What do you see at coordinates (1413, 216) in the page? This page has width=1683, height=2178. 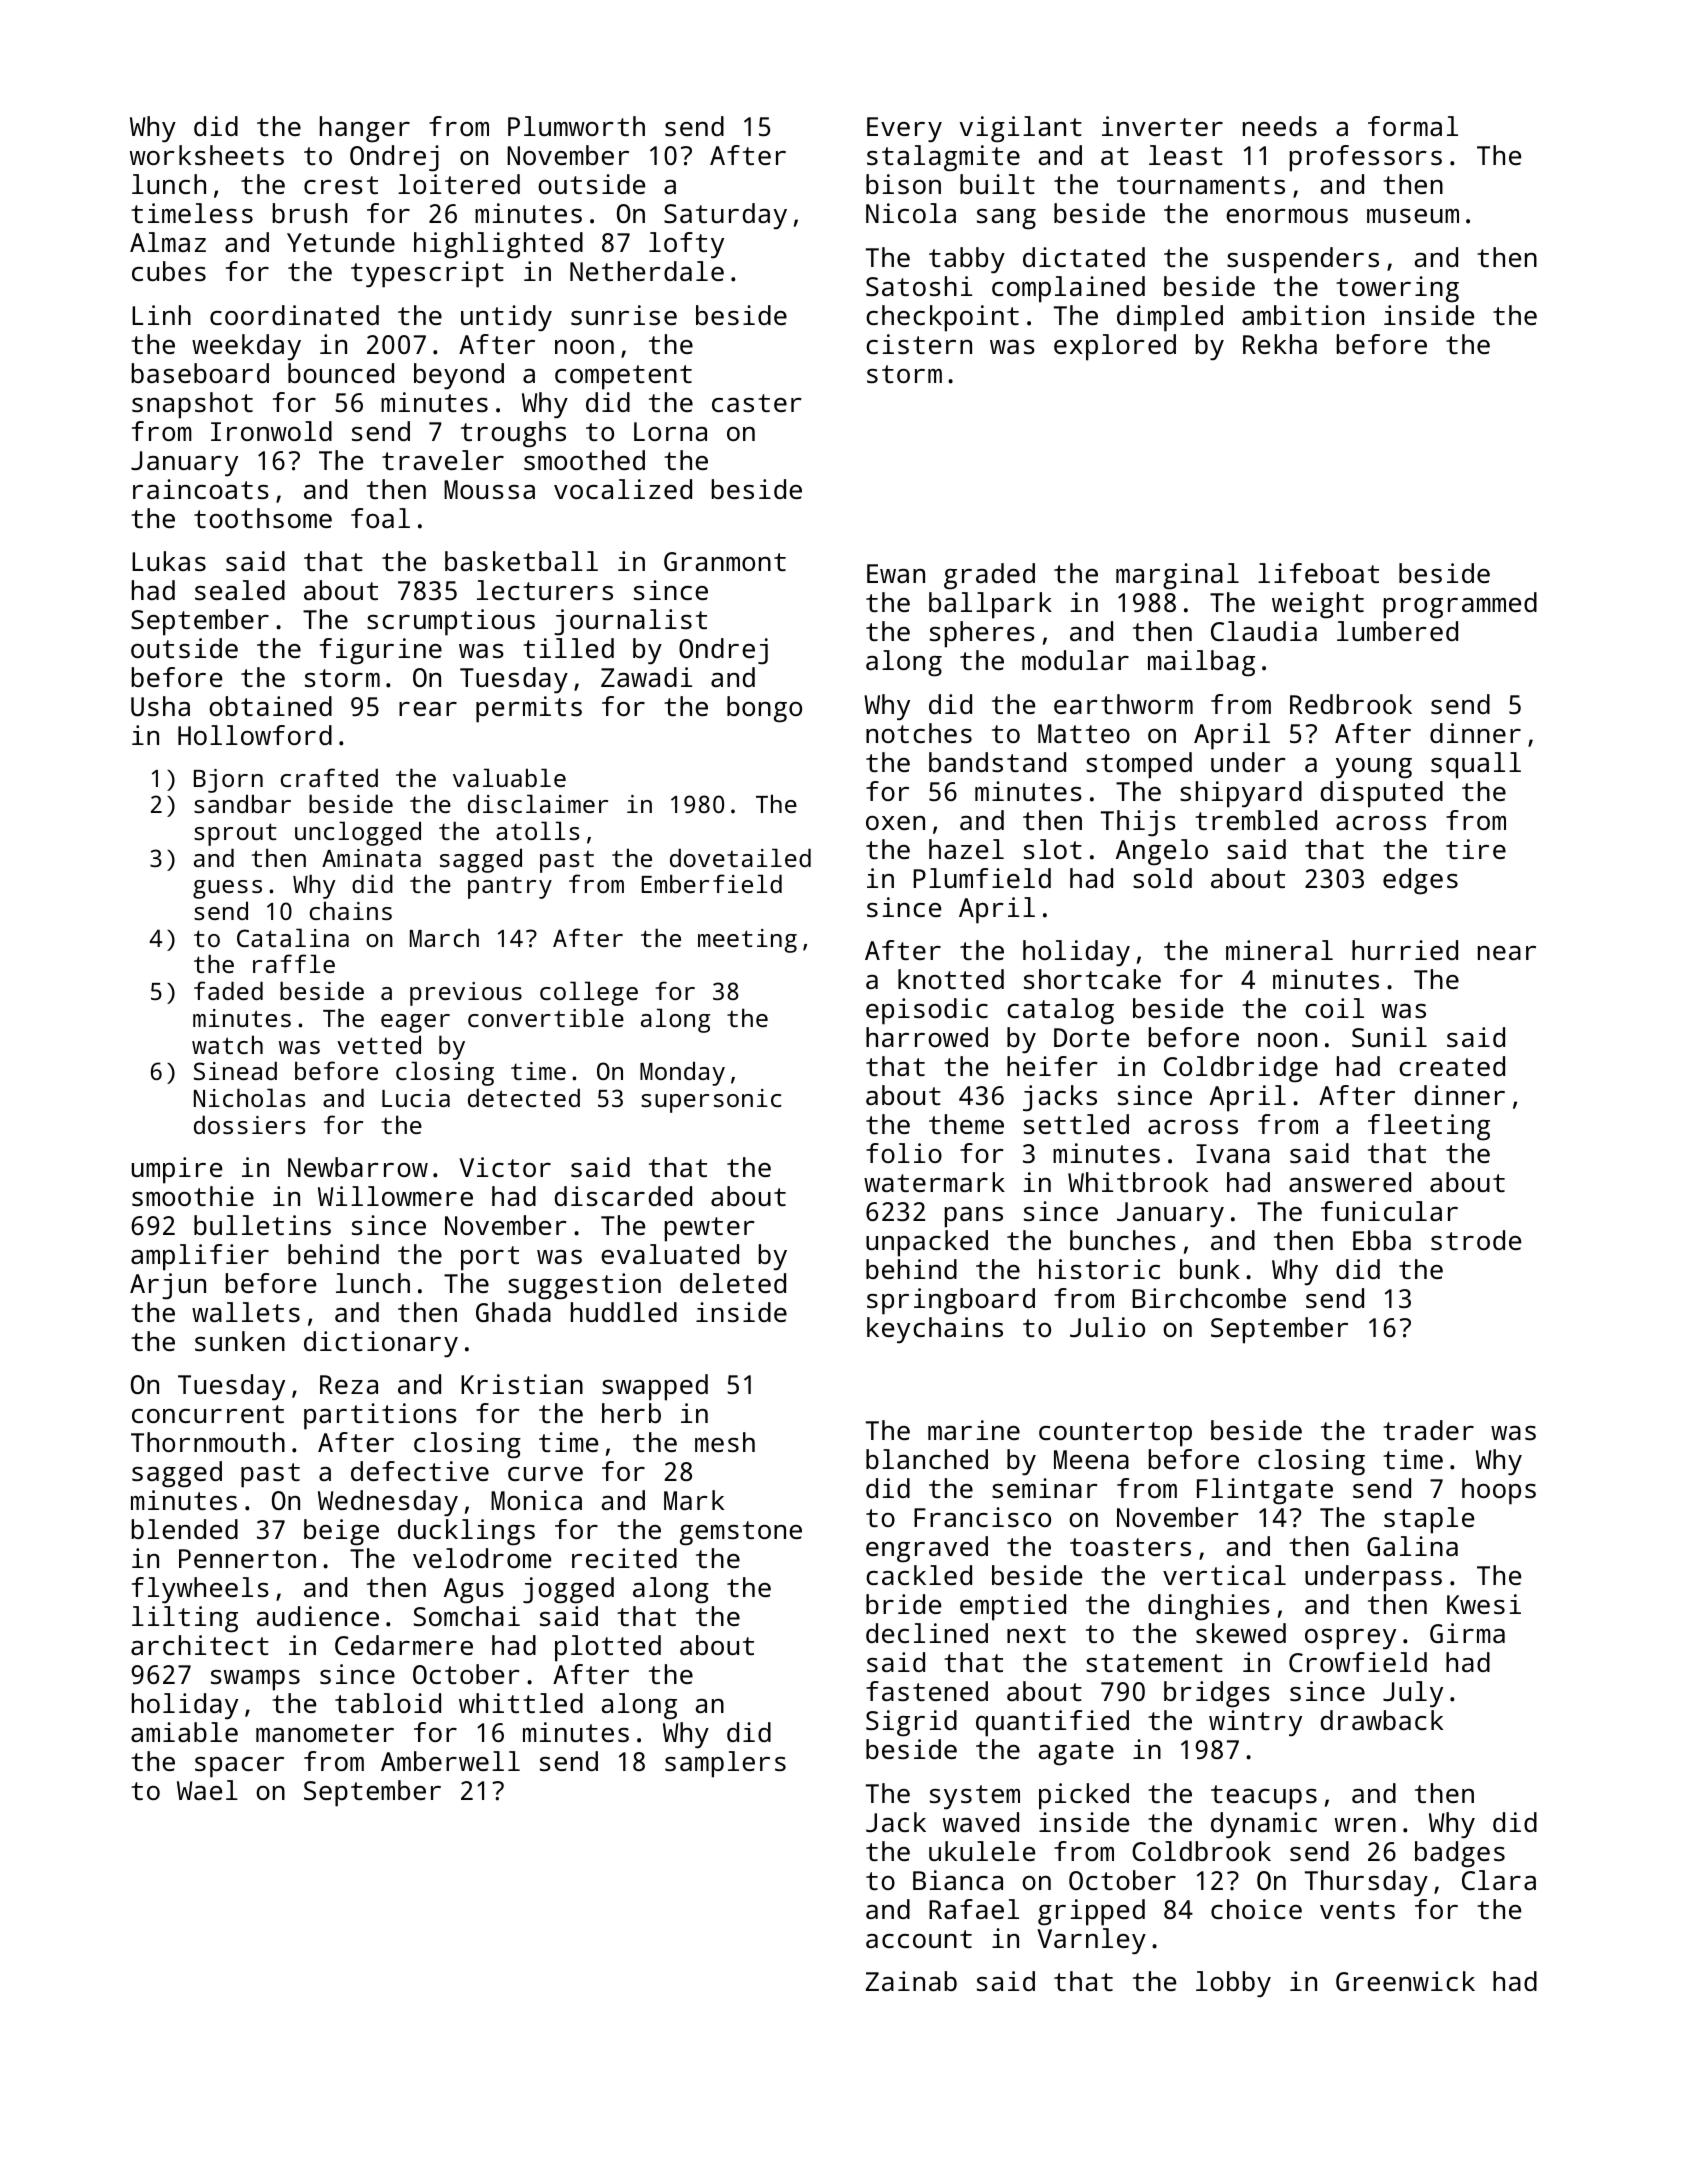 I see `museum` at bounding box center [1413, 216].
